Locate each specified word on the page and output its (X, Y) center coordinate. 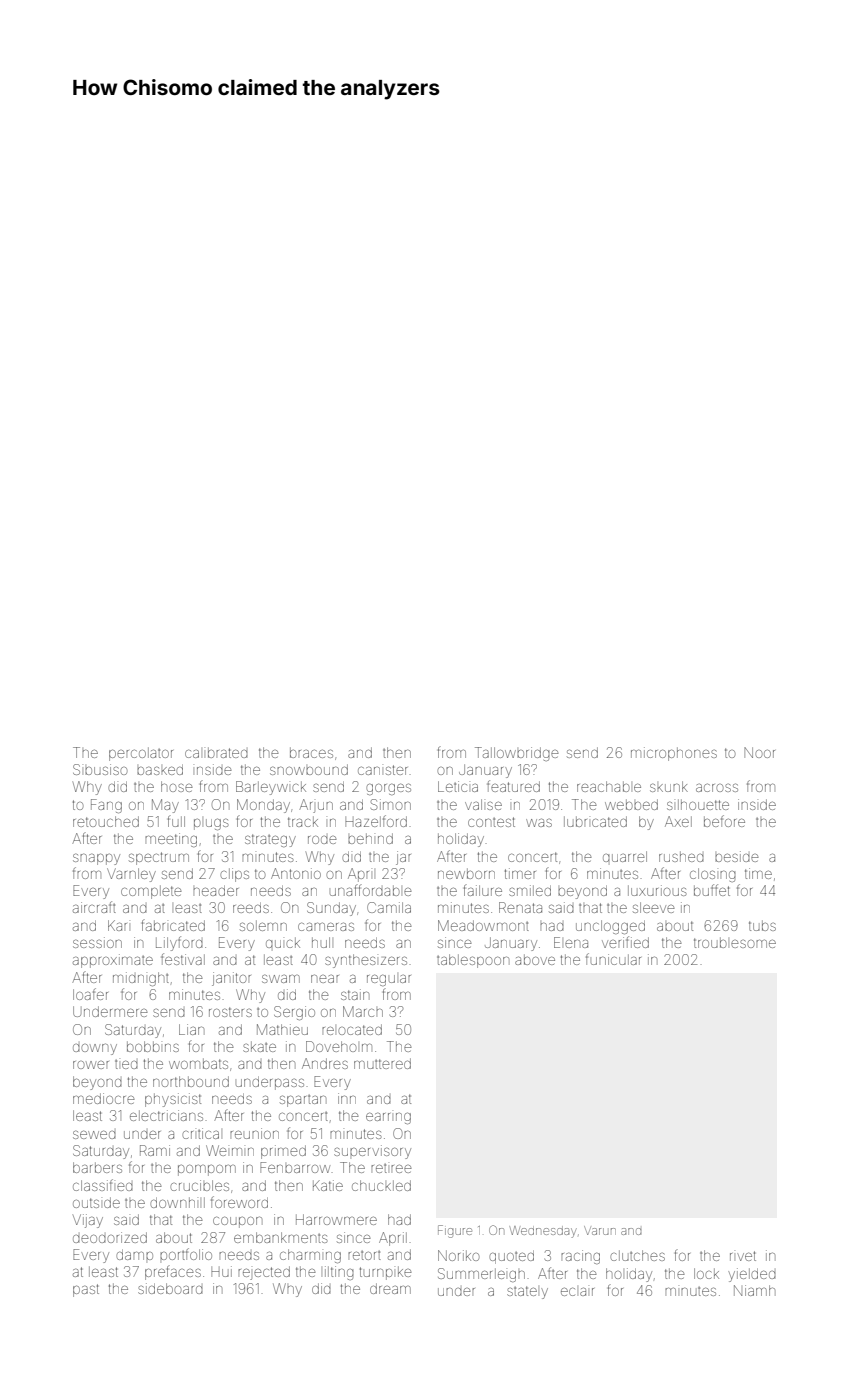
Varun (600, 1230)
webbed (631, 804)
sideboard (170, 1288)
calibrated (216, 752)
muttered (382, 1063)
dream (390, 1288)
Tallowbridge (517, 754)
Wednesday (543, 1232)
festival (183, 959)
